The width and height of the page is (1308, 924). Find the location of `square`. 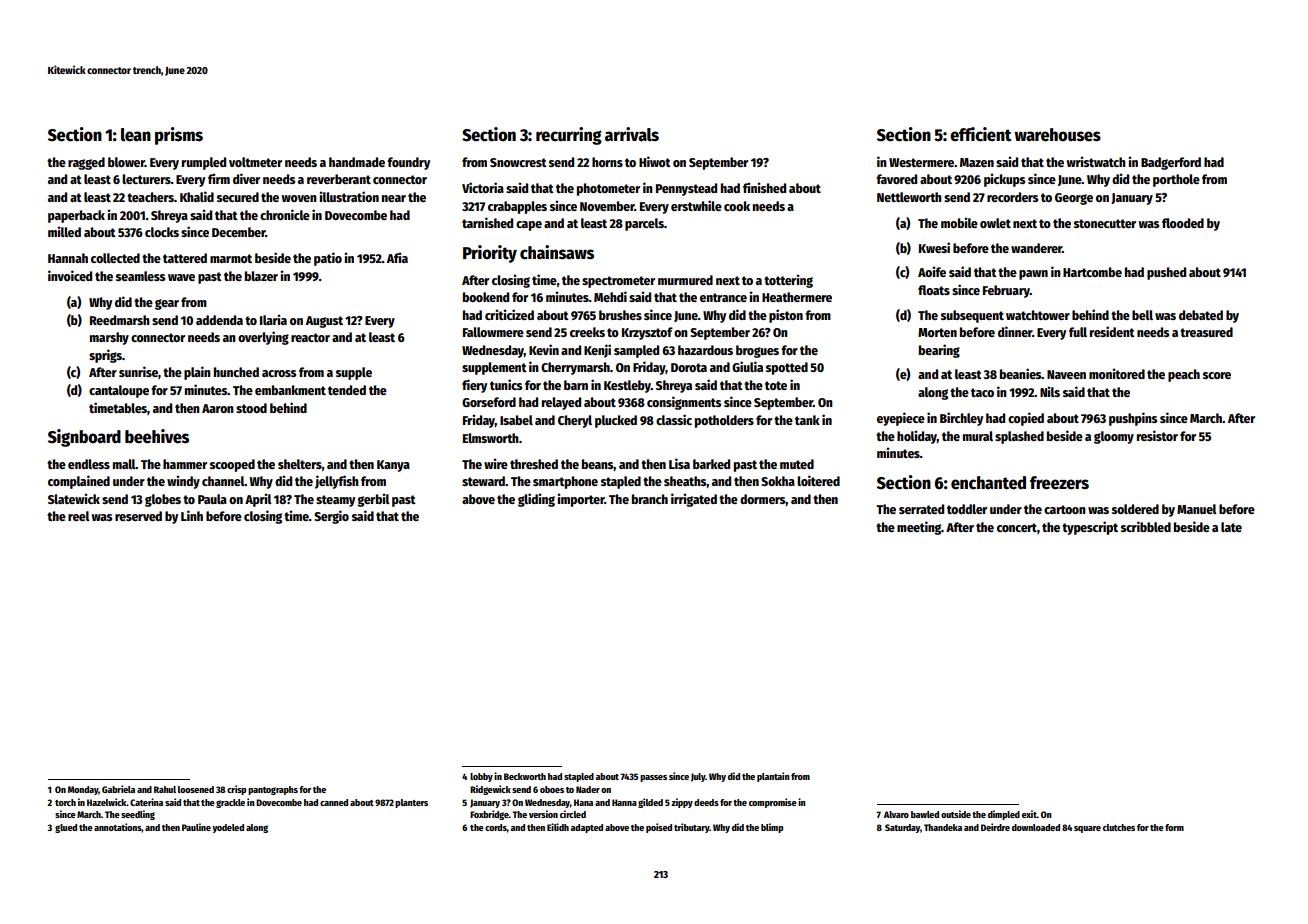

square is located at coordinates (1087, 829).
